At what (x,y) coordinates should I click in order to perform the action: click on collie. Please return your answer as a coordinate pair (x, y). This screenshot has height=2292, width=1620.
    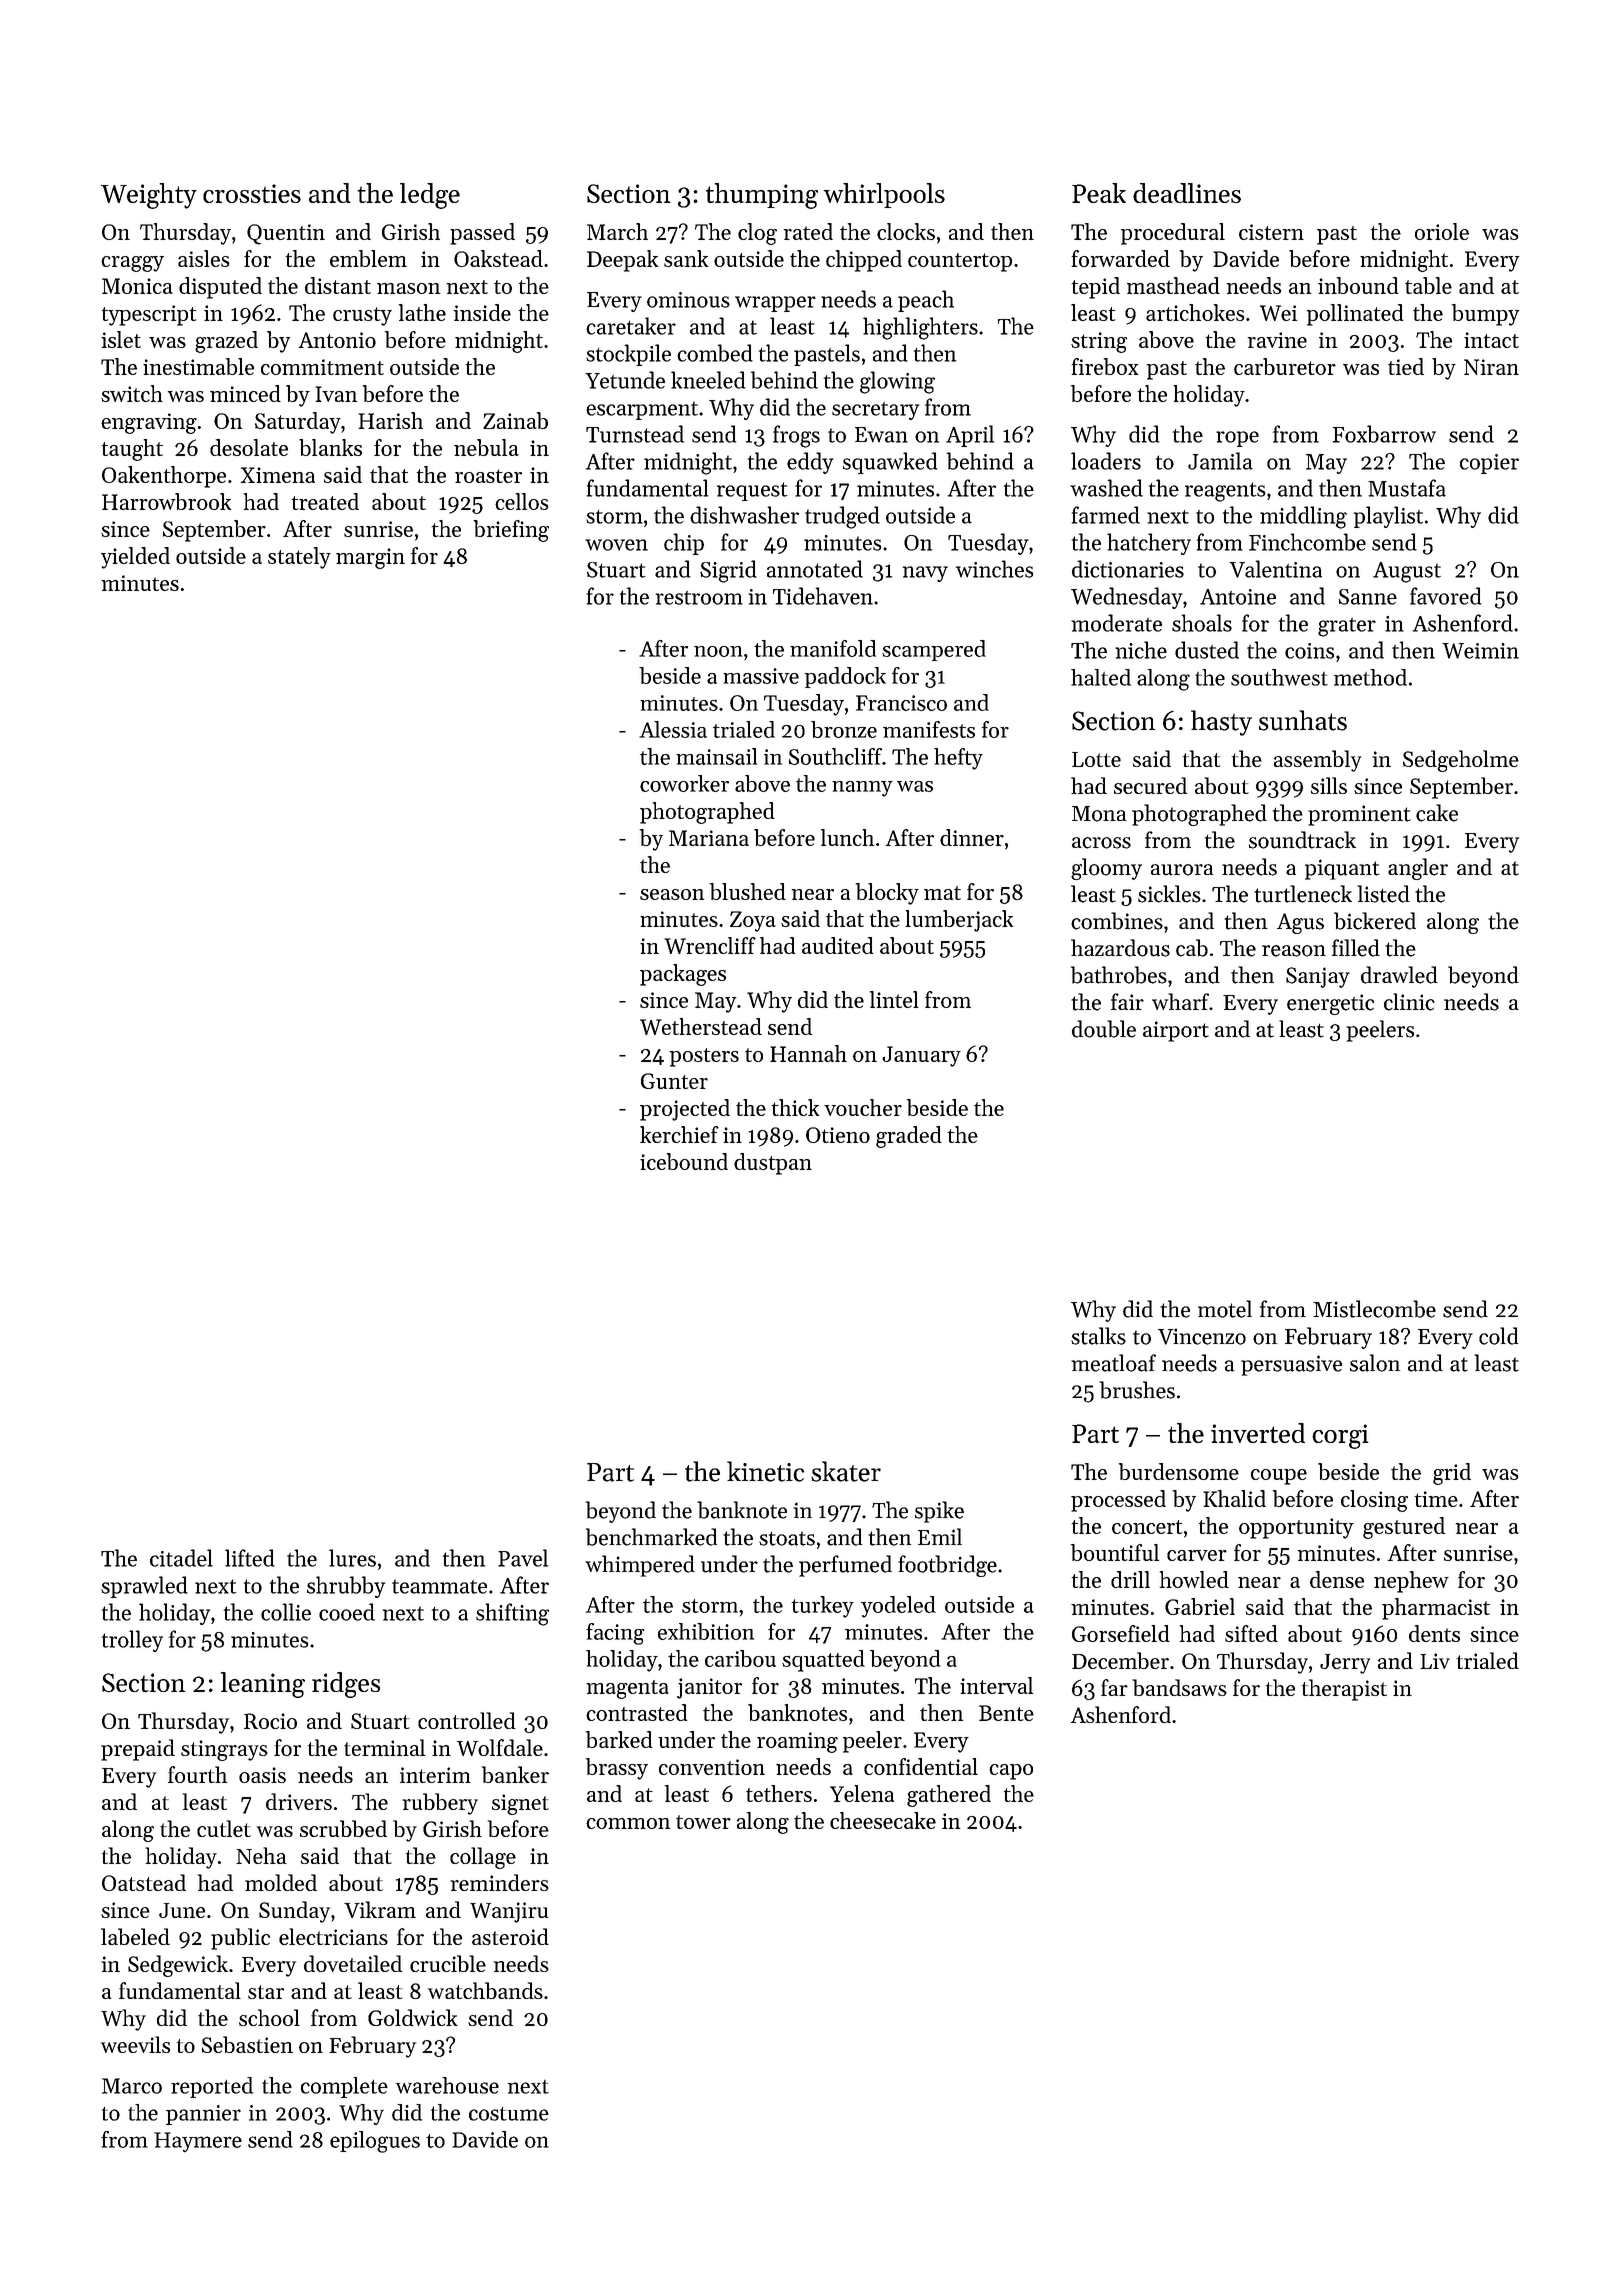
    Looking at the image, I should click on (286, 1612).
